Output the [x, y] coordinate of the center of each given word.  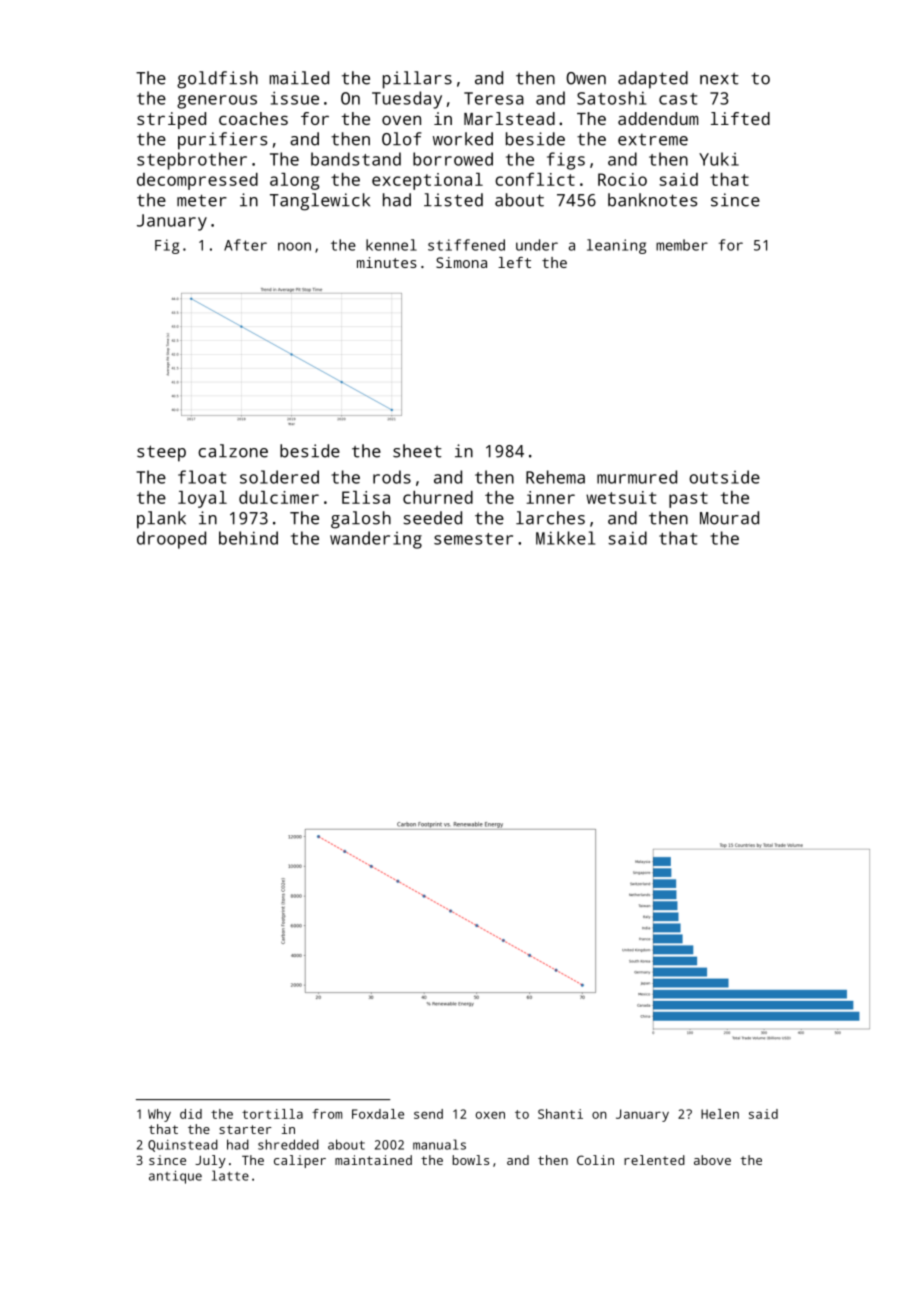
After [245, 245]
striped [171, 120]
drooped [171, 540]
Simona [461, 262]
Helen [720, 1114]
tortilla [272, 1114]
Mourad [729, 518]
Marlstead [509, 118]
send [428, 1114]
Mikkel [565, 538]
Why [159, 1115]
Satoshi [611, 98]
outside [724, 477]
